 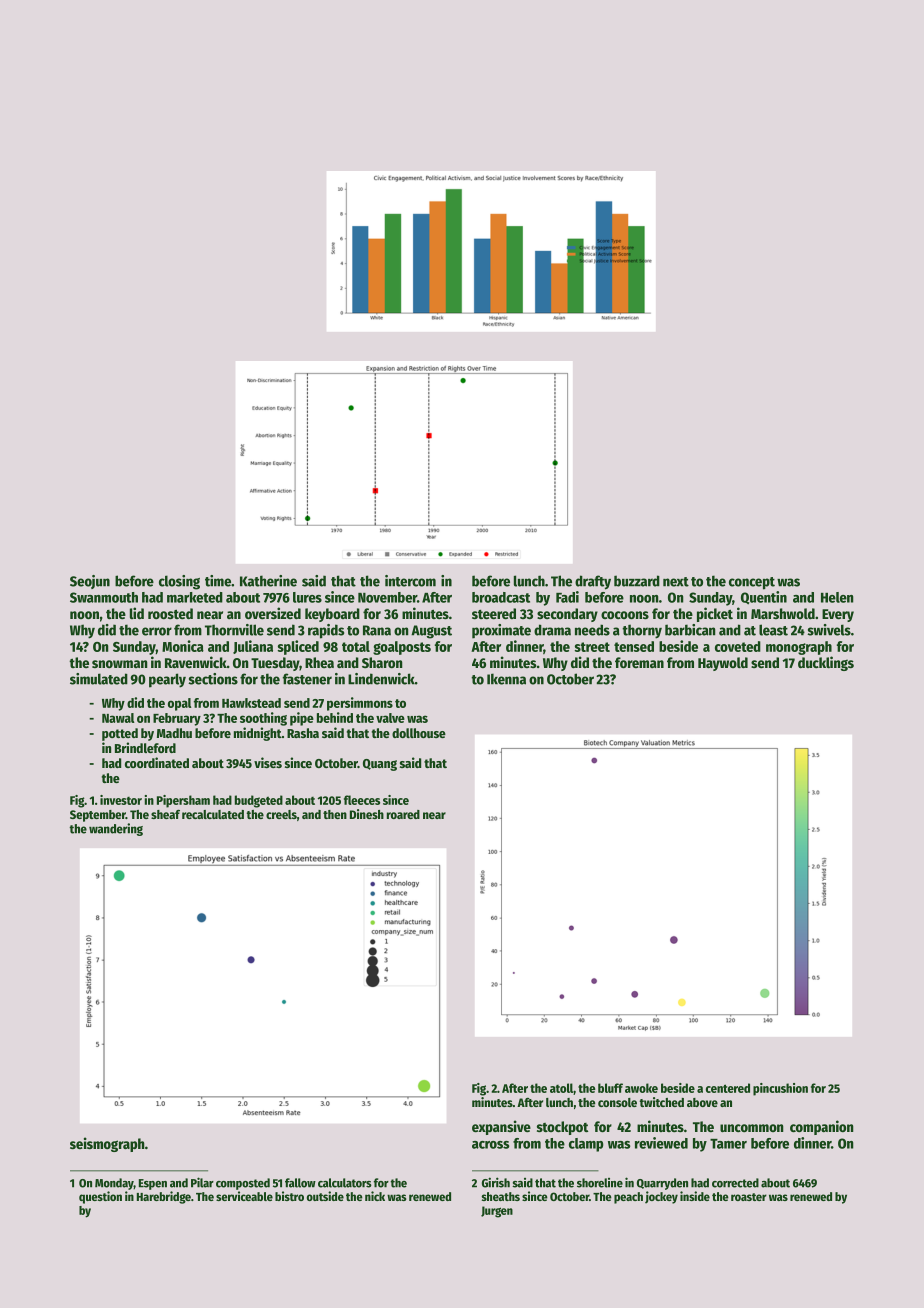 What do you see at coordinates (345, 1183) in the page?
I see `calculators` at bounding box center [345, 1183].
